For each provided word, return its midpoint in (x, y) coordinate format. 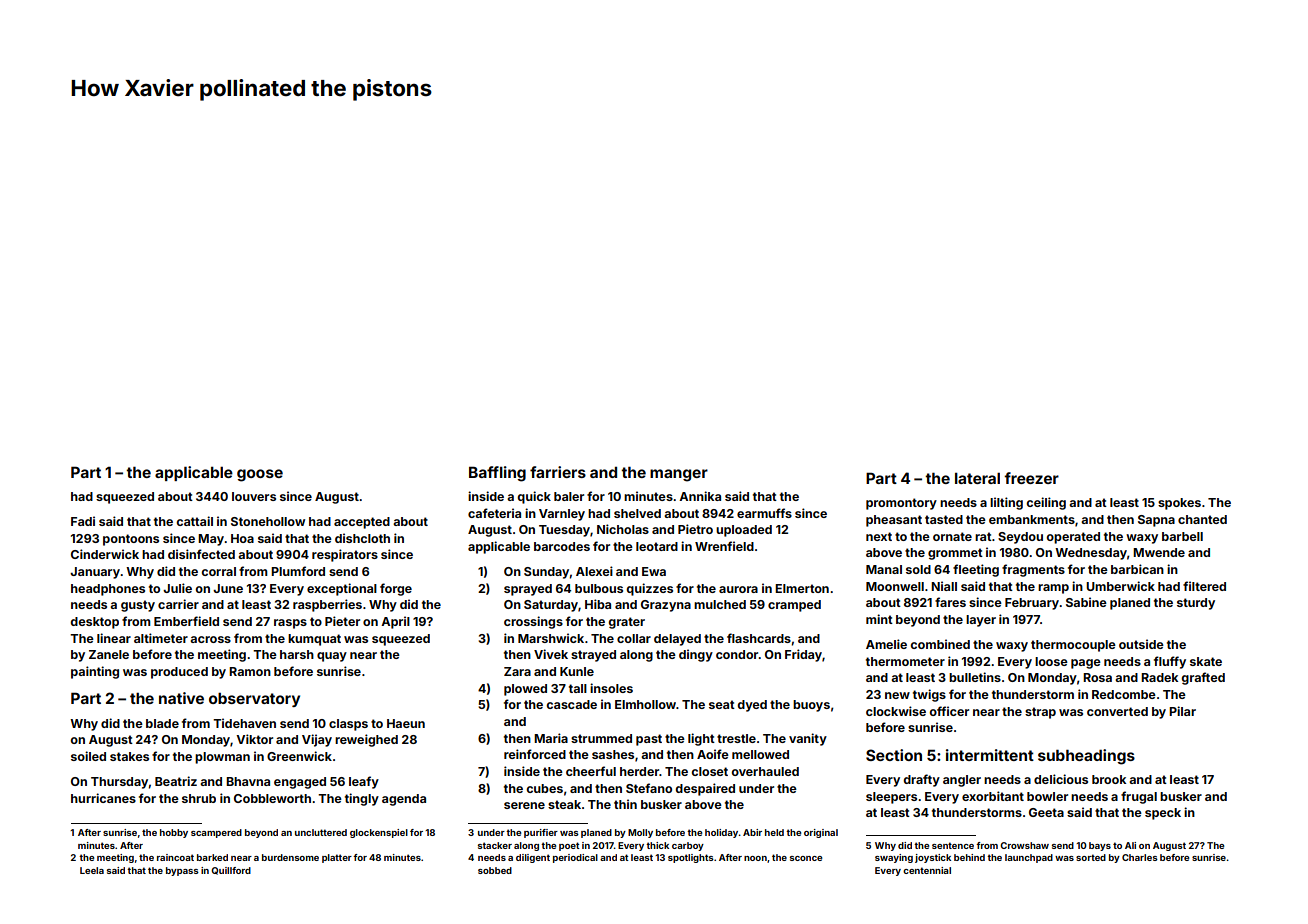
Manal (884, 569)
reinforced (535, 754)
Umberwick (1120, 586)
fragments (1033, 570)
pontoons (131, 540)
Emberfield (186, 621)
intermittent (990, 755)
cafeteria (494, 513)
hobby (174, 833)
